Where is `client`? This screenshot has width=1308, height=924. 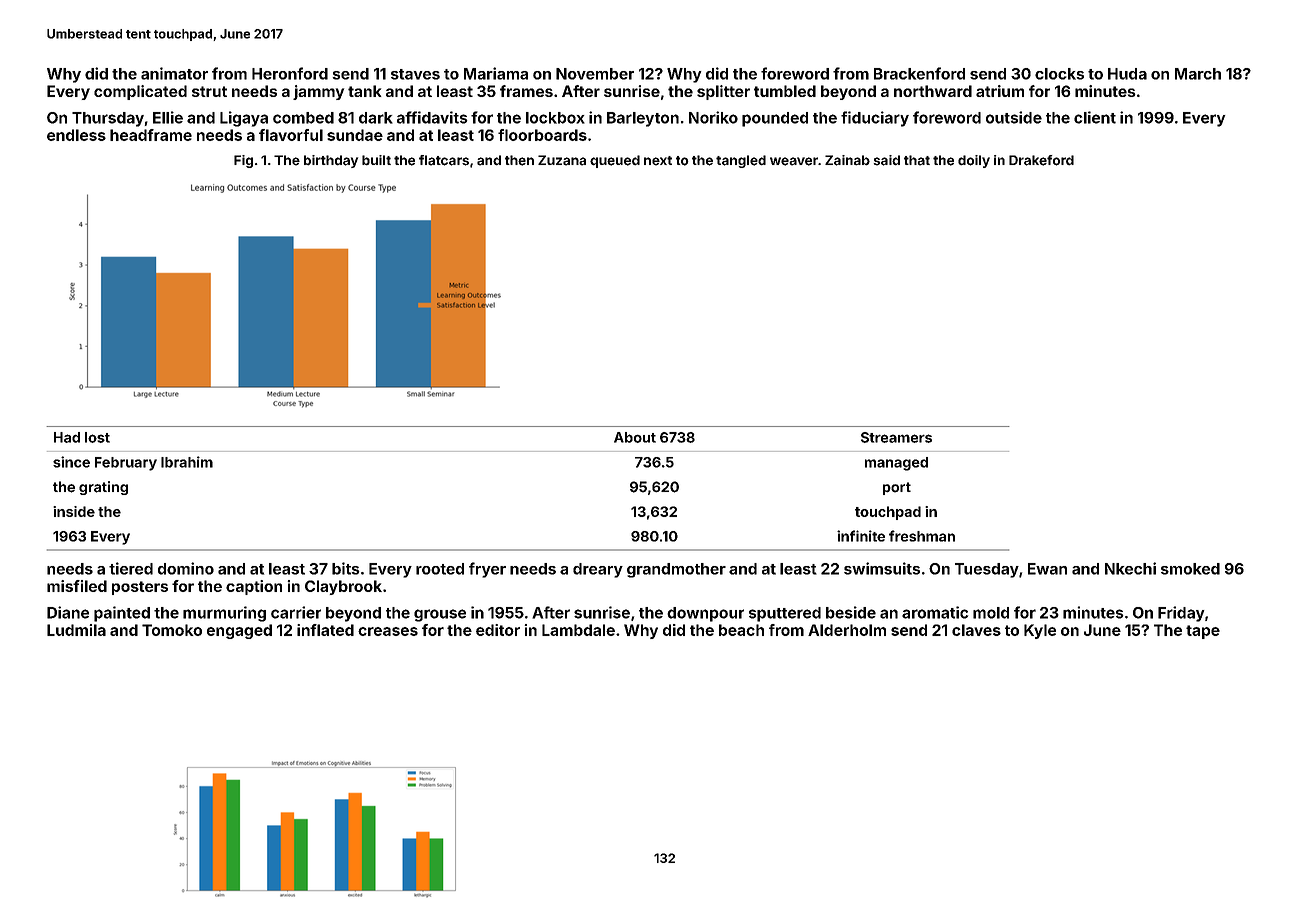
client is located at coordinates (1095, 117).
